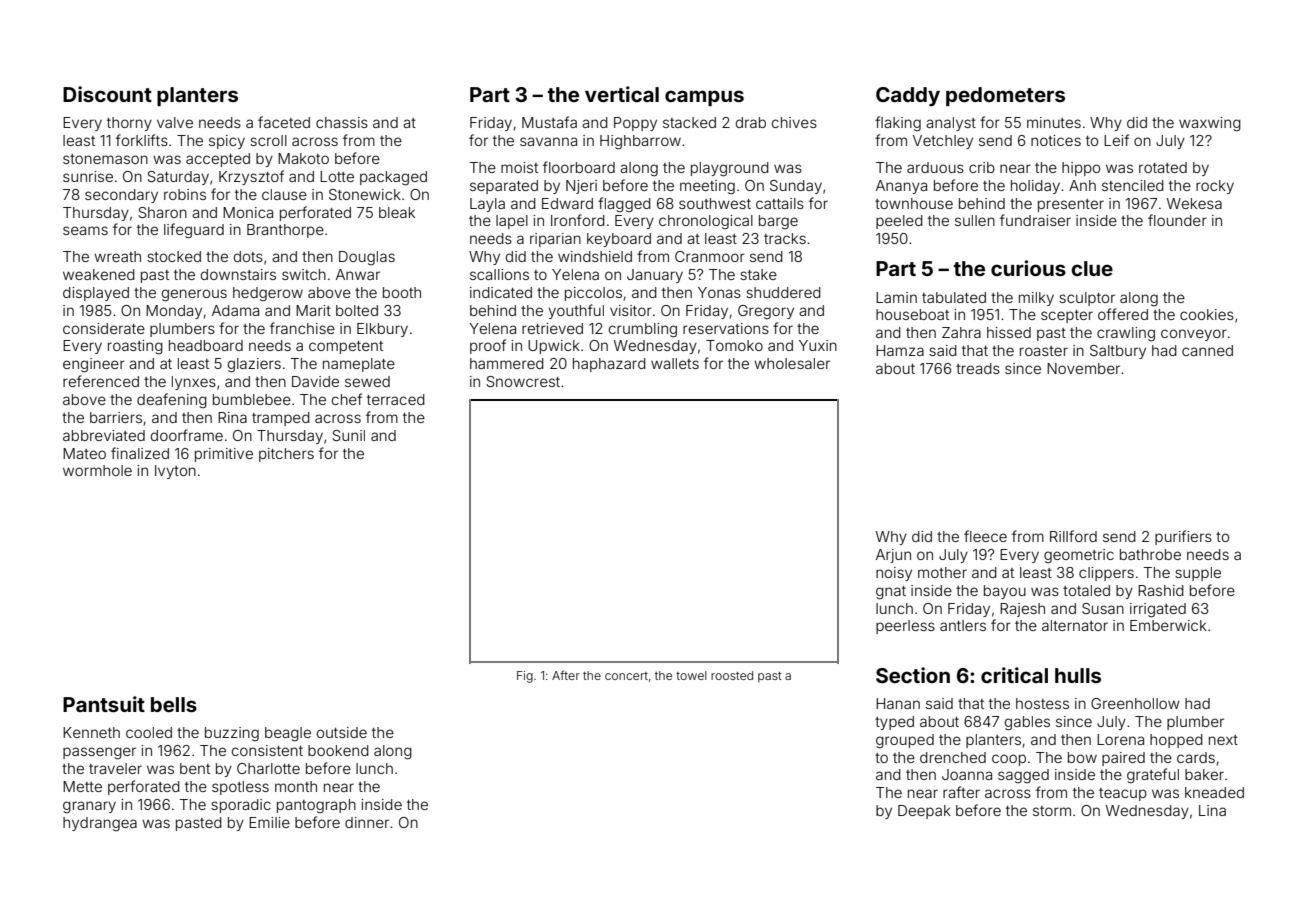 Image resolution: width=1308 pixels, height=924 pixels. I want to click on keyboard, so click(619, 240).
